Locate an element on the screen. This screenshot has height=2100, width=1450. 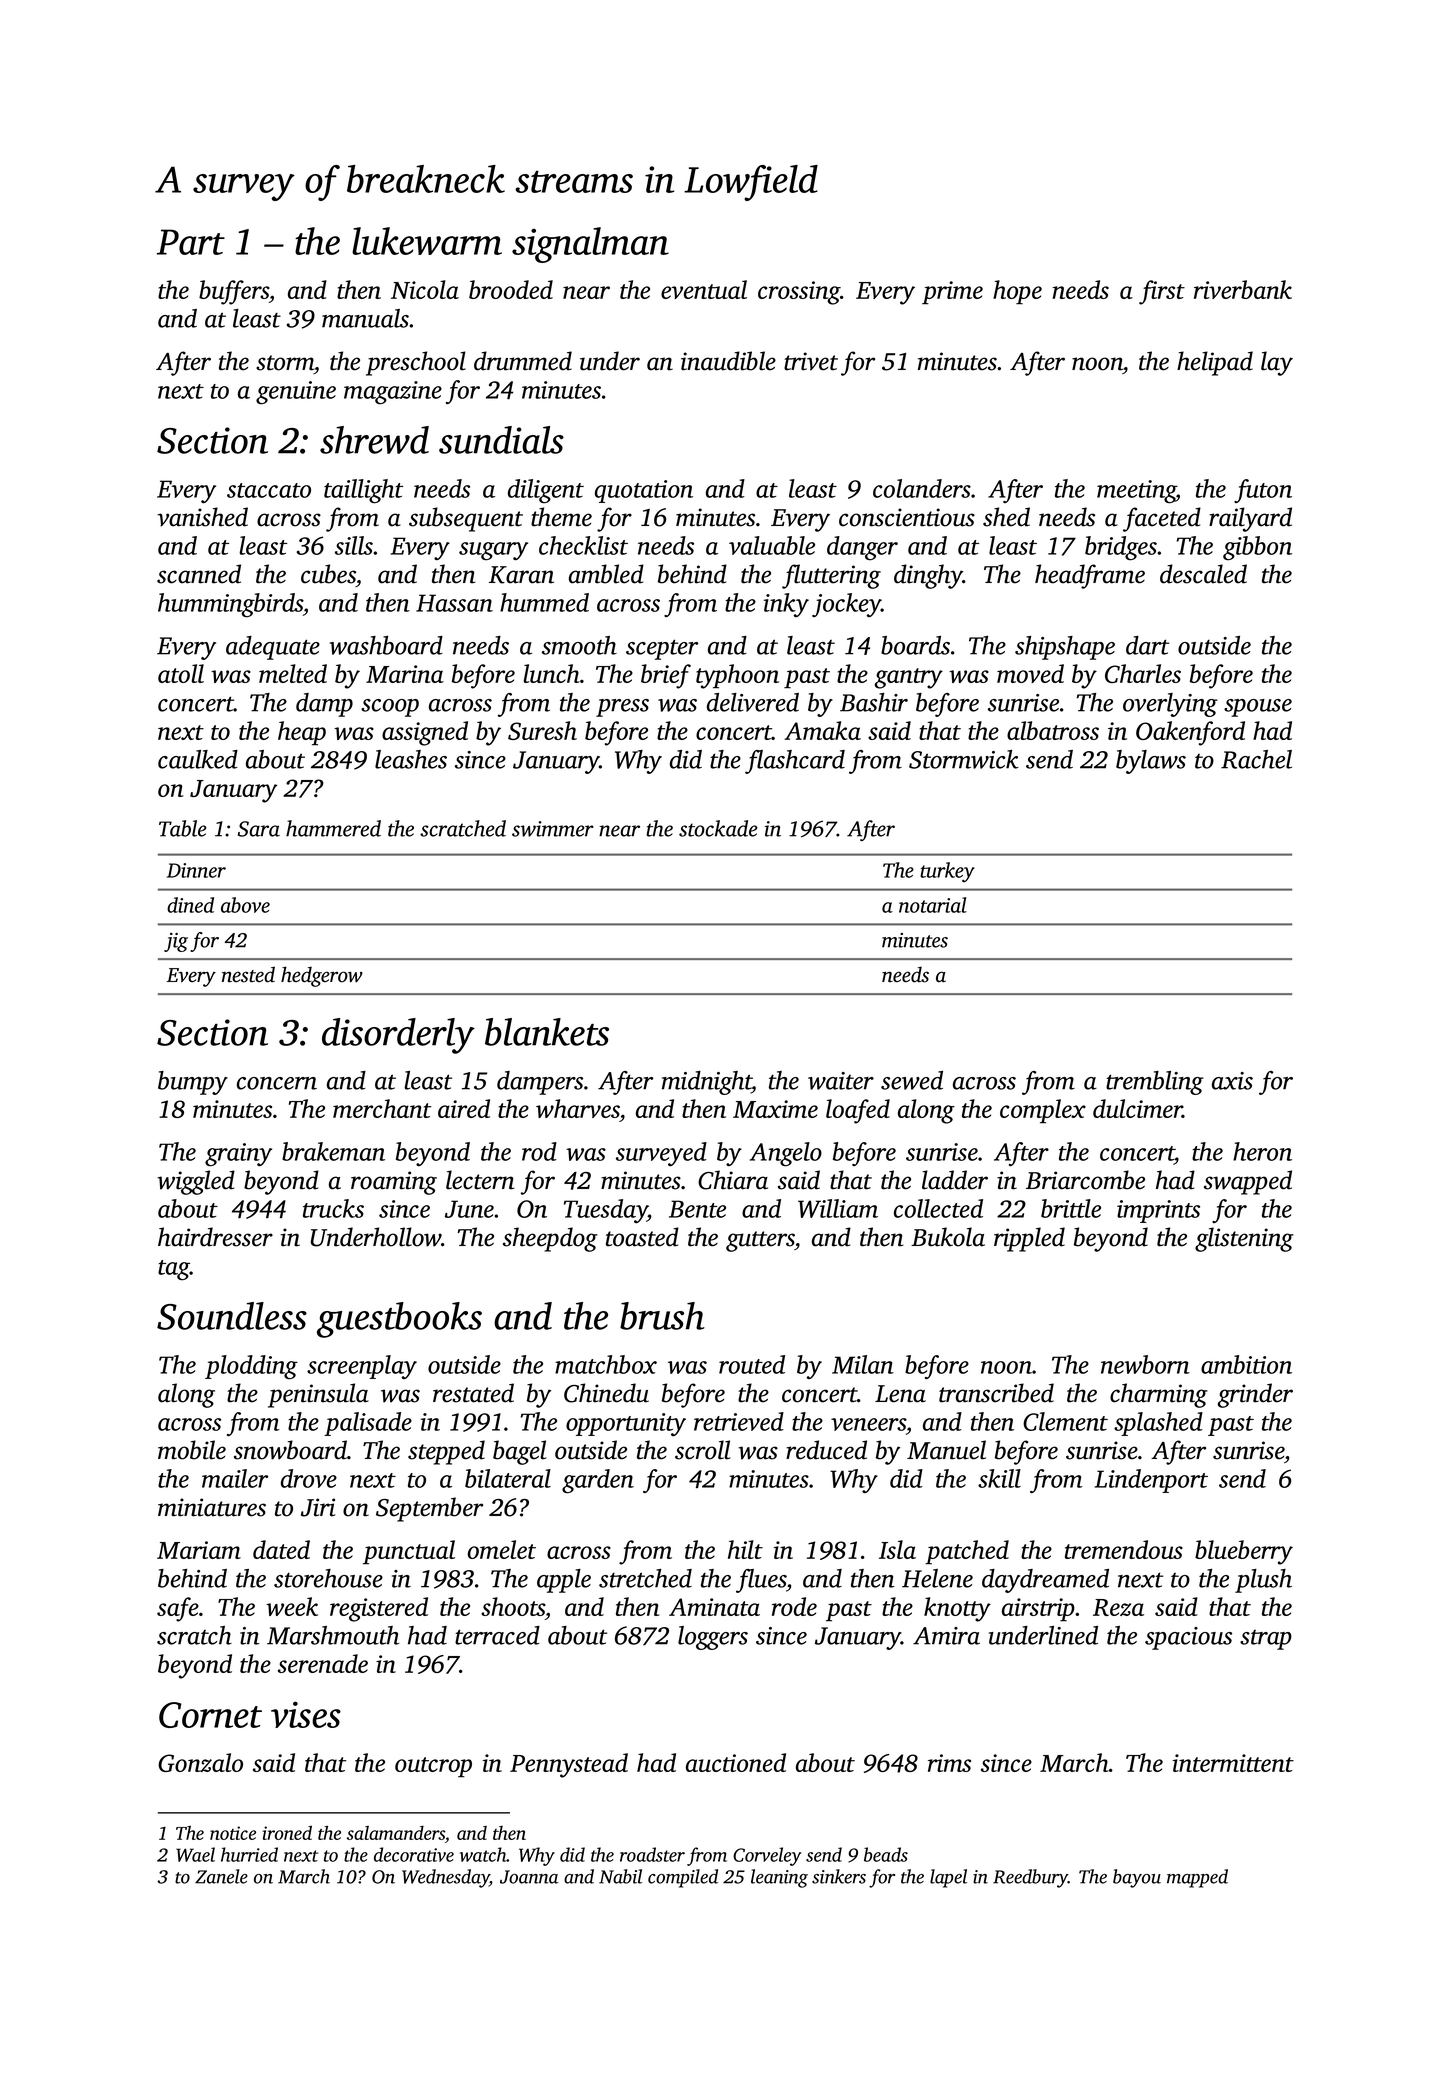
drummed is located at coordinates (523, 361).
